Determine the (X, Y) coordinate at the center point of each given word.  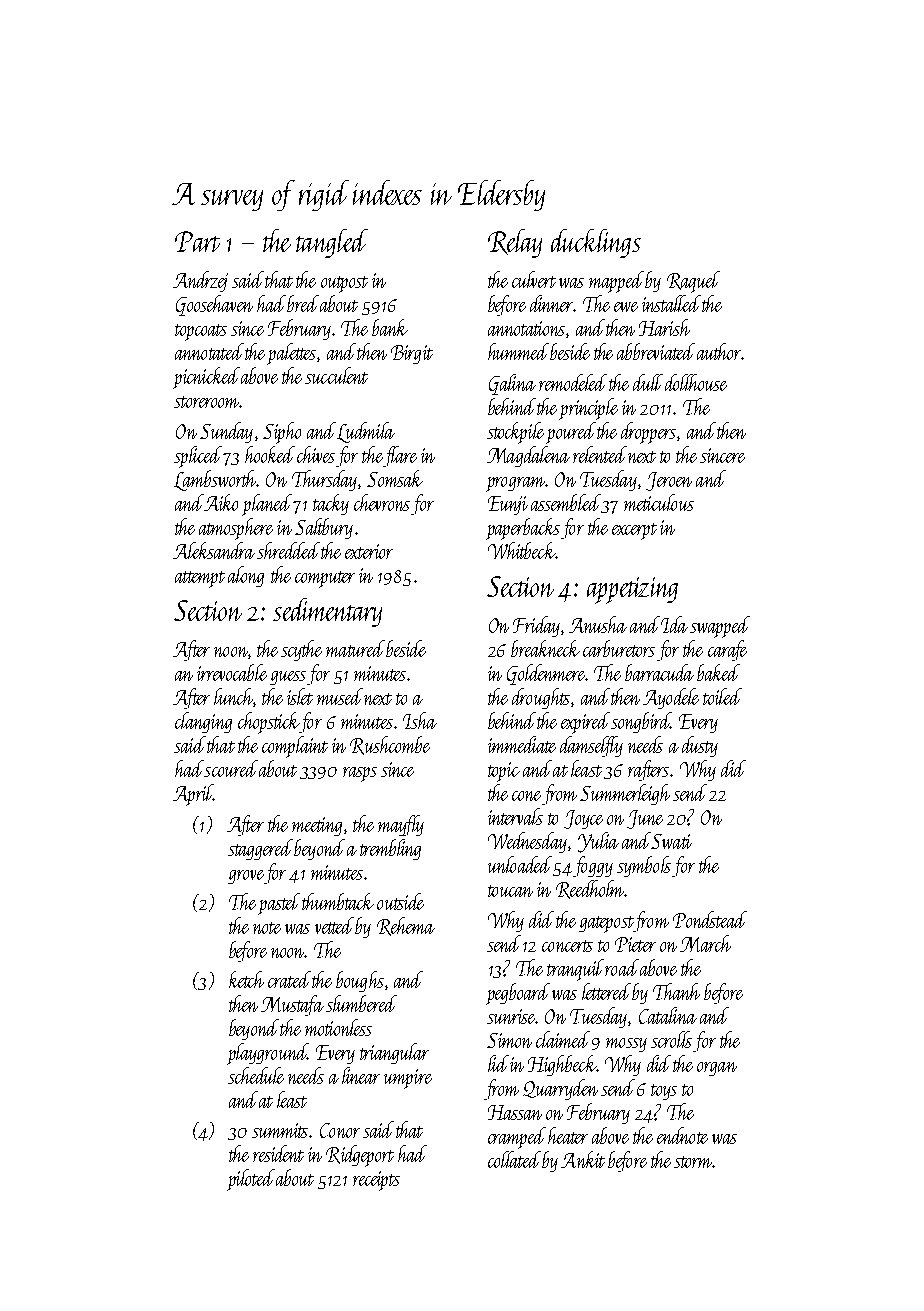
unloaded (520, 864)
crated (289, 979)
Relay (515, 243)
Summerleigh (625, 794)
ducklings (596, 243)
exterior (369, 551)
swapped (720, 627)
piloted (251, 1180)
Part (197, 241)
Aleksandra (214, 550)
